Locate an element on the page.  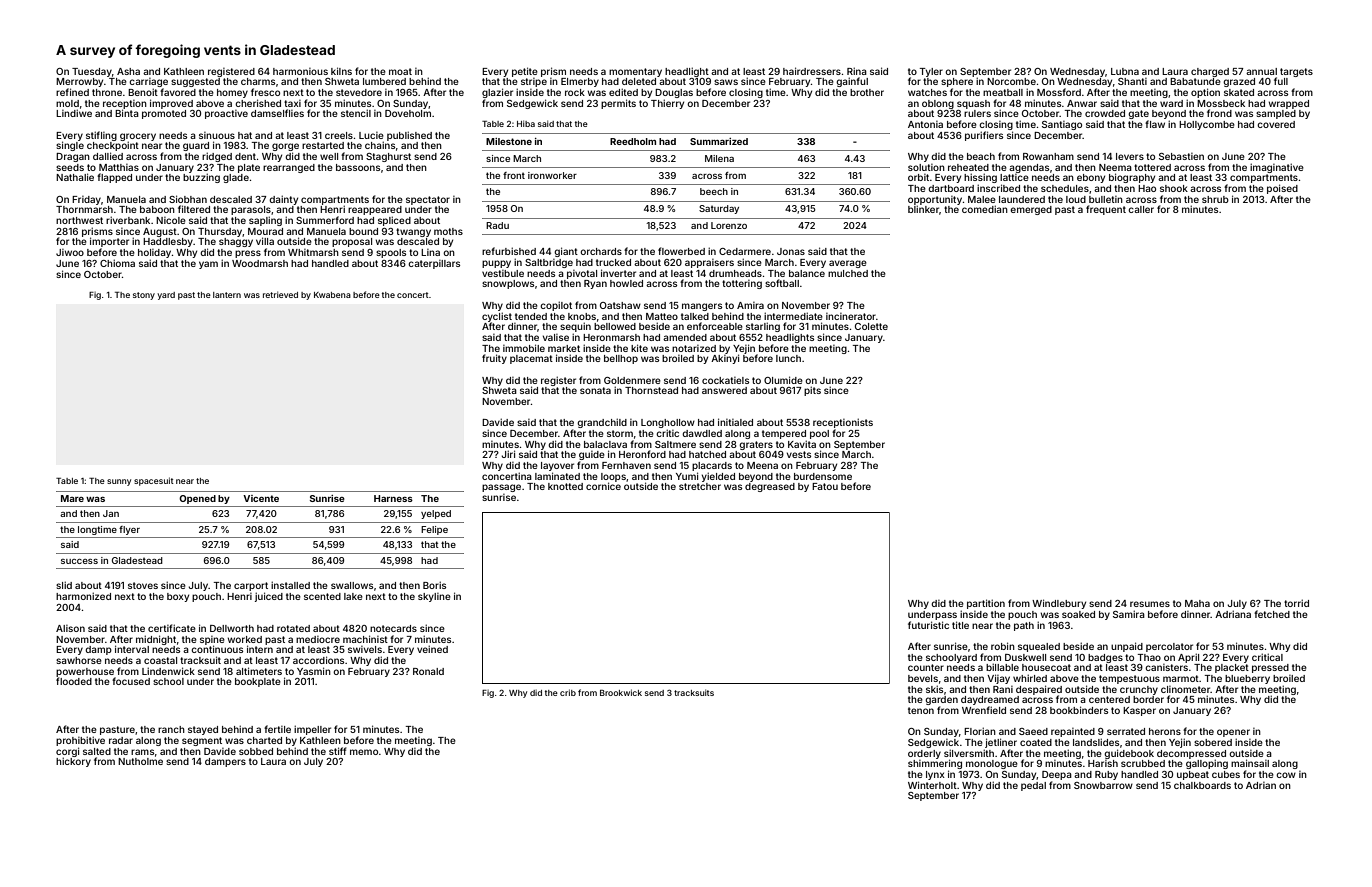
Mare is located at coordinates (72, 498).
